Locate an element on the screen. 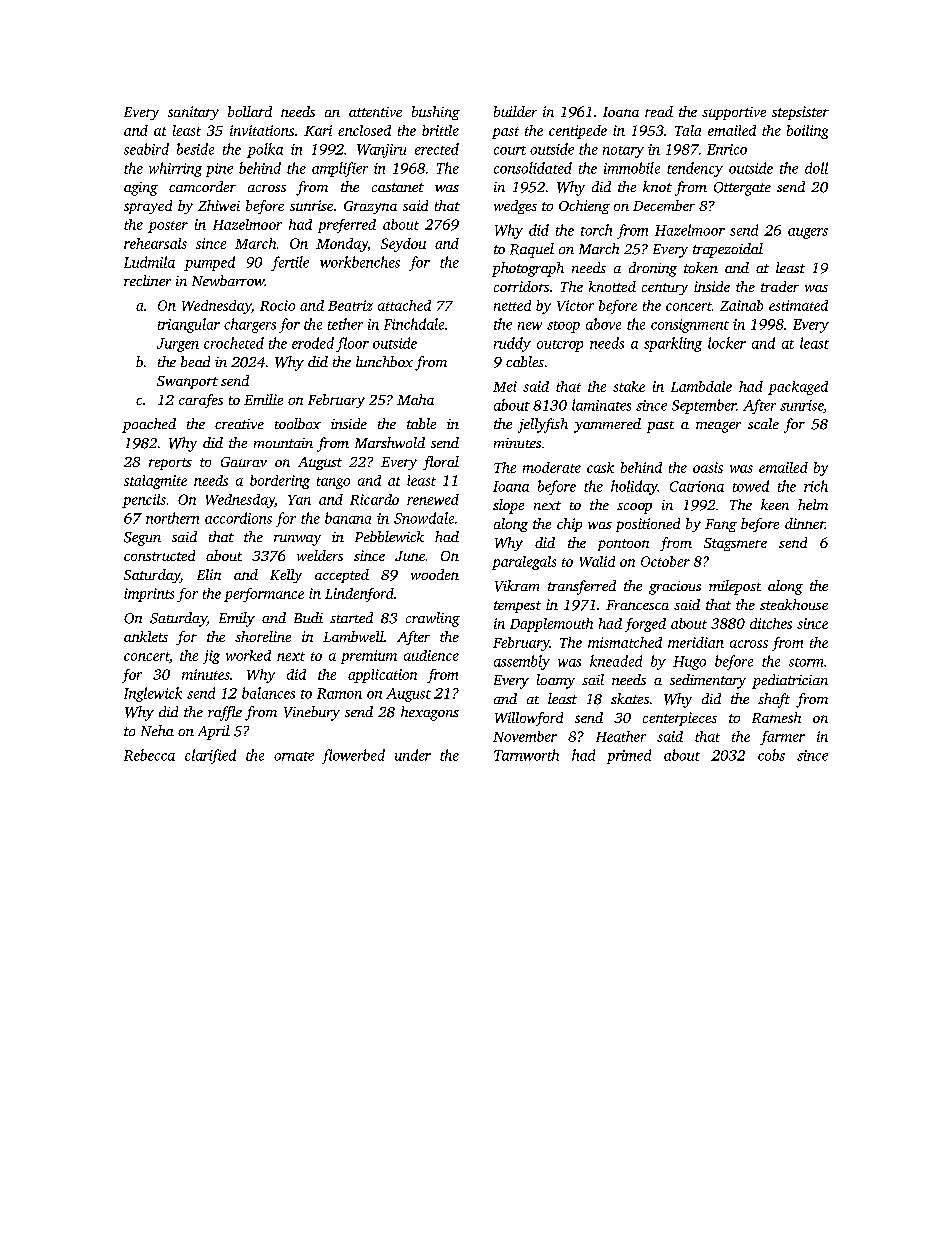 This screenshot has height=1233, width=952. steakhouse is located at coordinates (794, 604).
